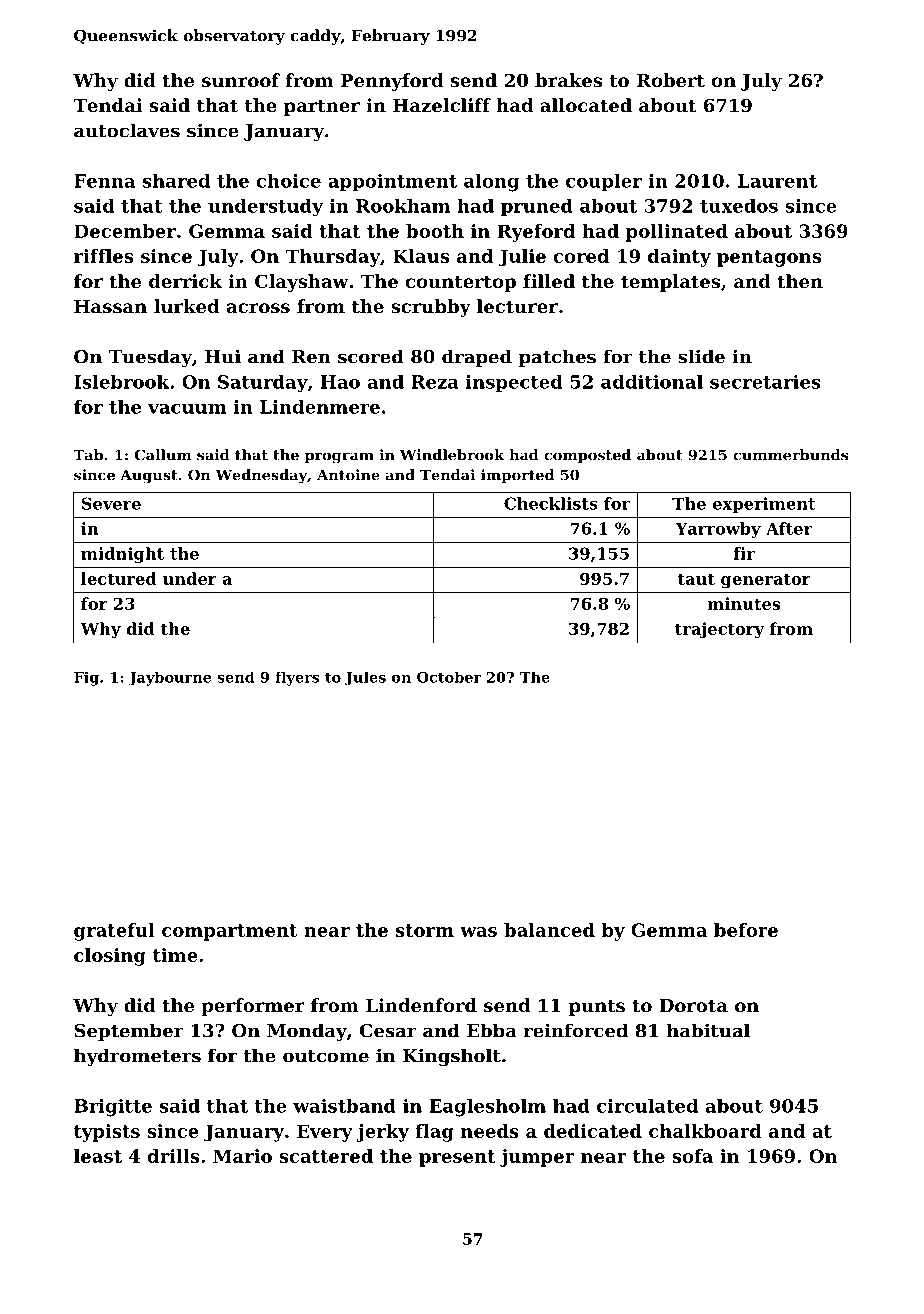 The image size is (924, 1314). What do you see at coordinates (442, 105) in the screenshot?
I see `Hazelcliff` at bounding box center [442, 105].
